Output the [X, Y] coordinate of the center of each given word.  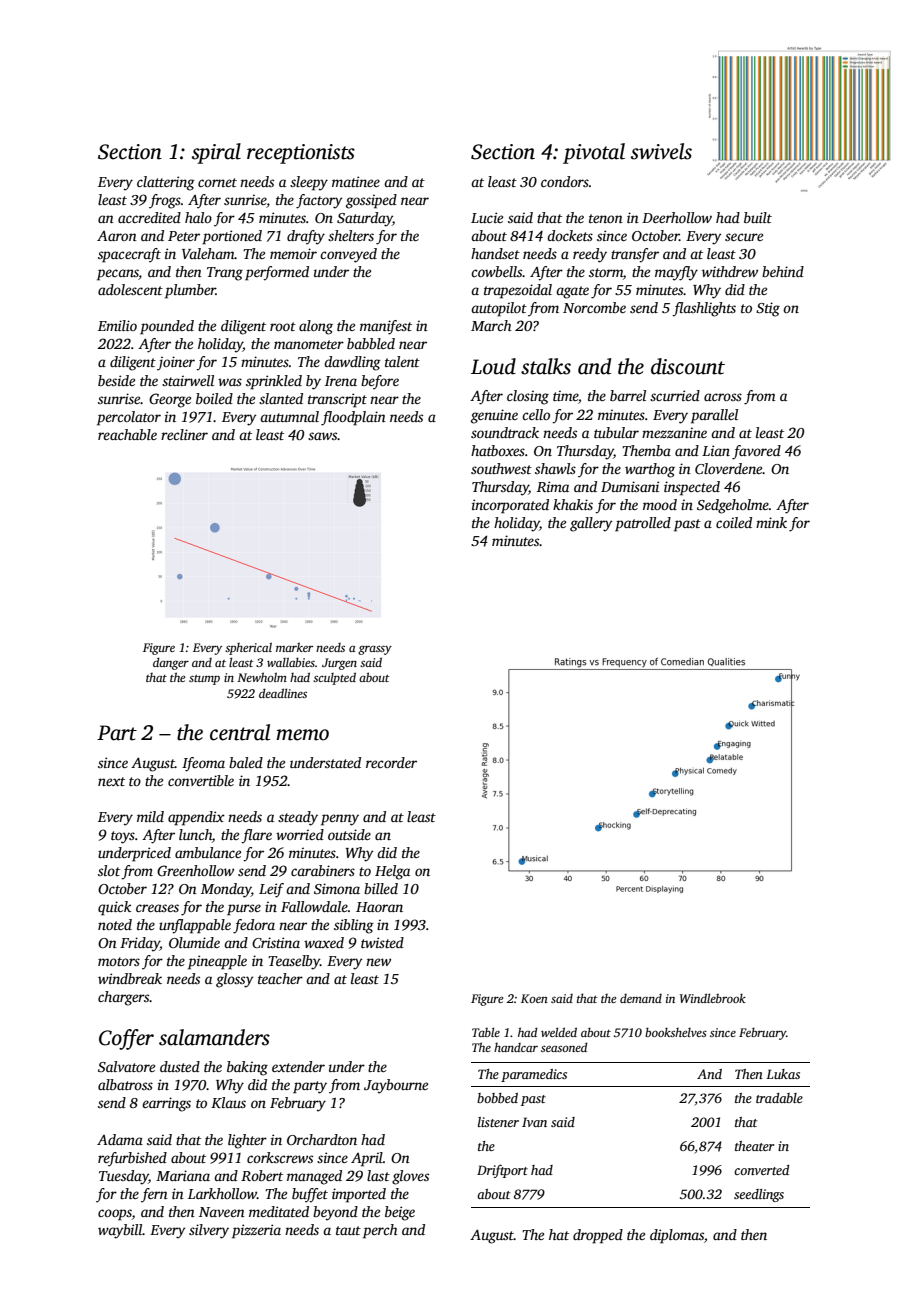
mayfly [676, 273]
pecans [118, 275]
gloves [410, 1177]
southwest [501, 468]
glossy [235, 980]
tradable [779, 1098]
